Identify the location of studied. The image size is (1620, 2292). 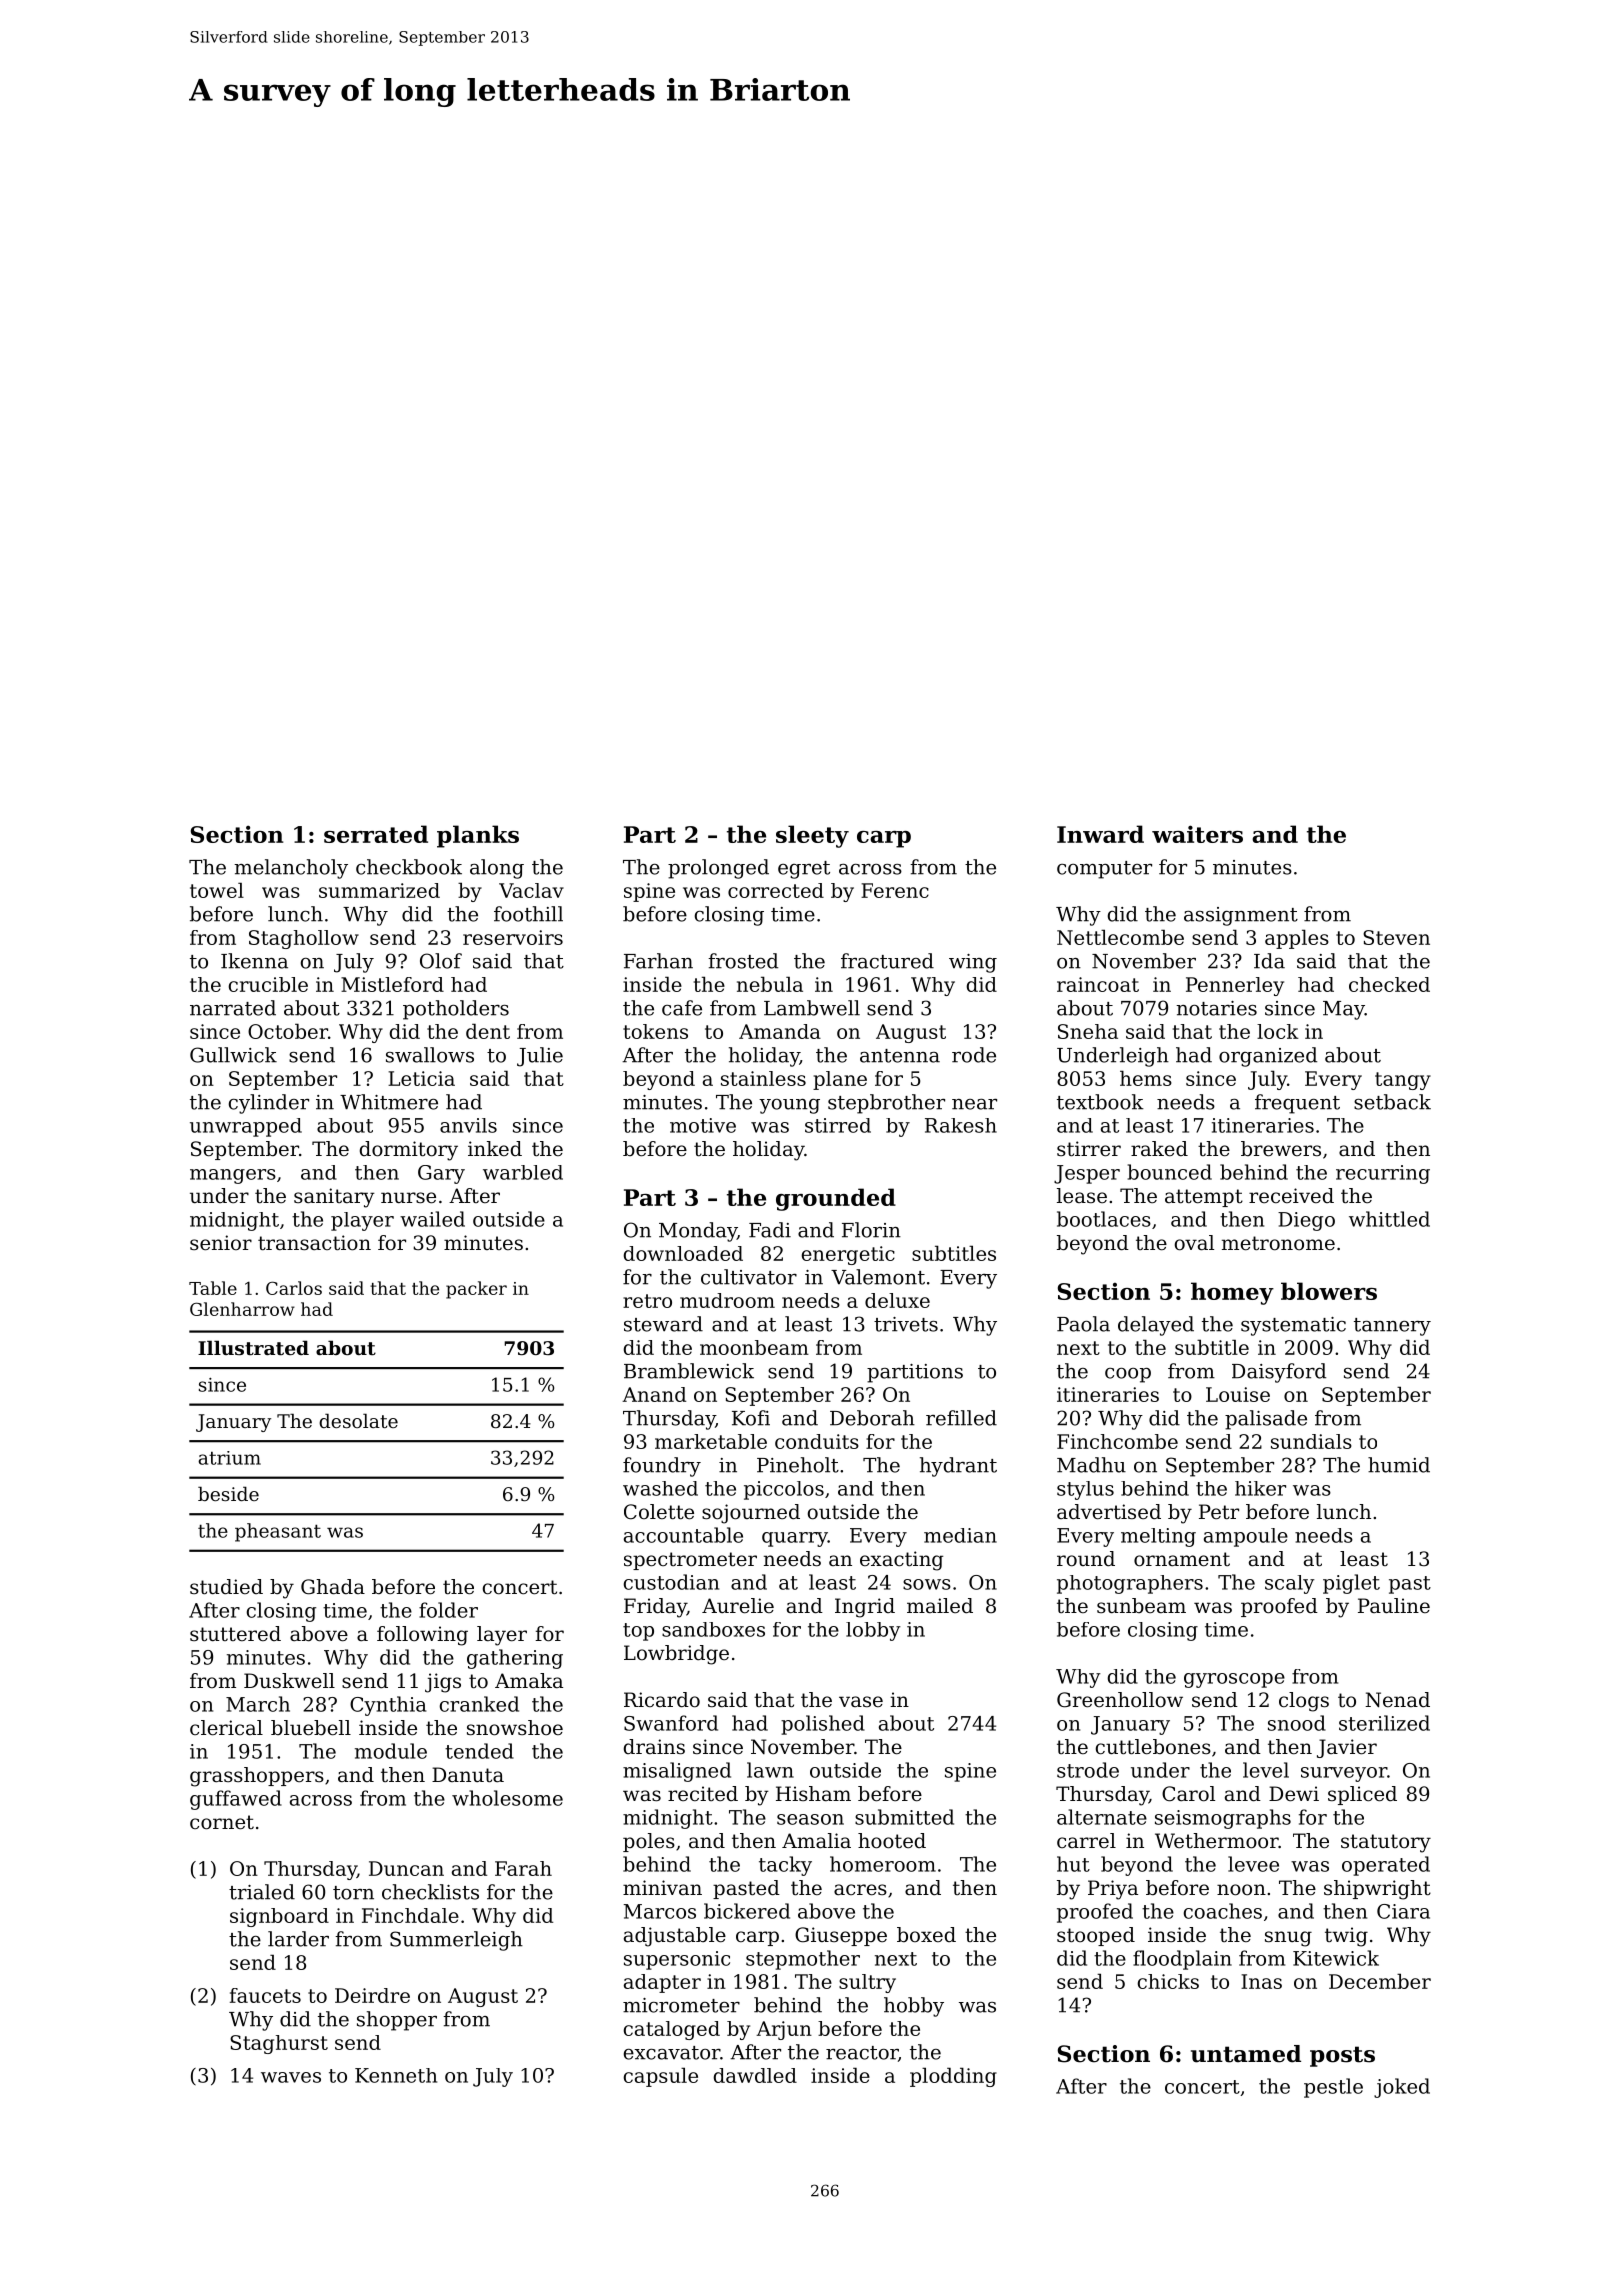
(226, 1587).
